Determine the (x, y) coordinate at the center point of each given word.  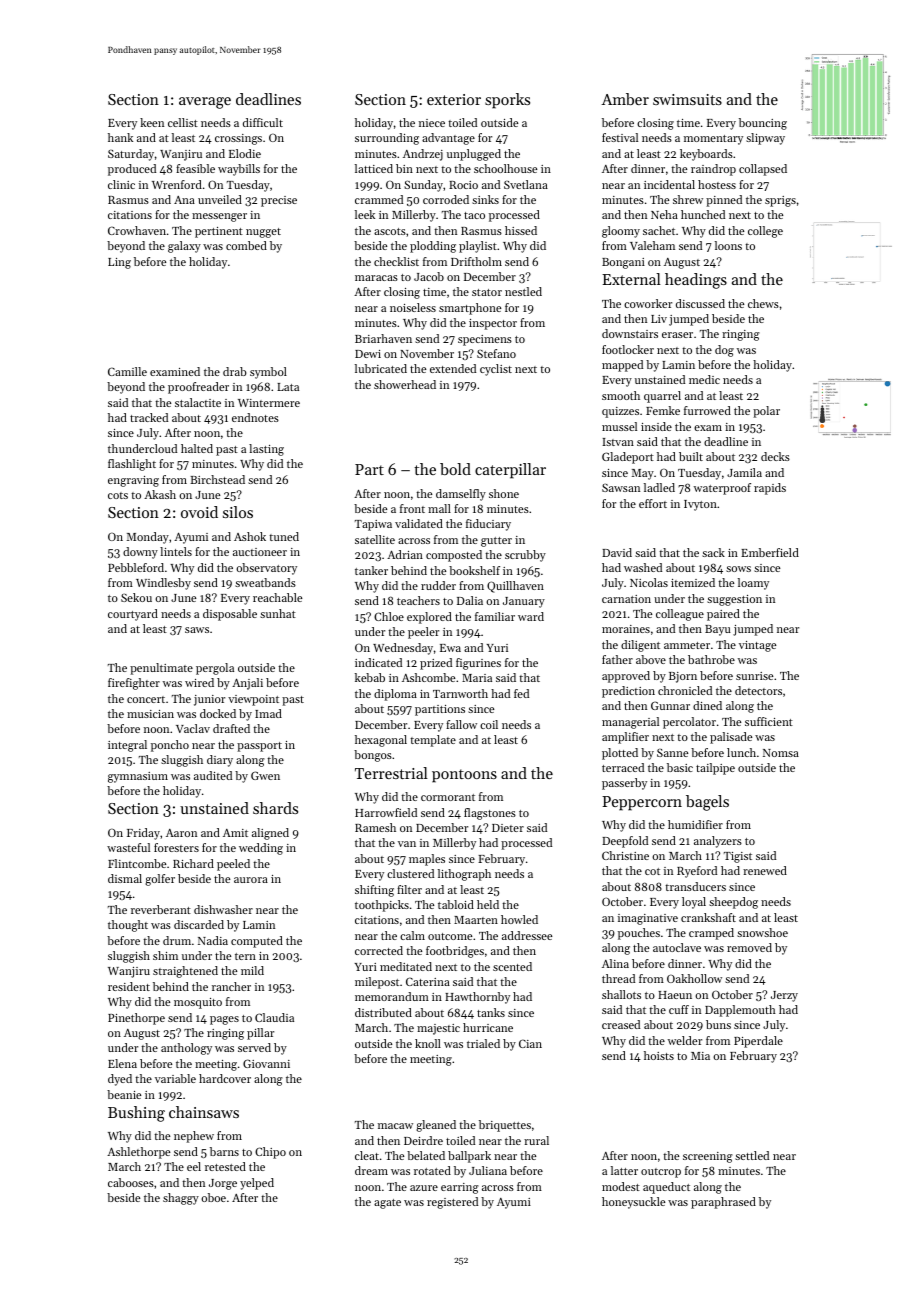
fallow (461, 724)
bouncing (763, 124)
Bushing (136, 1114)
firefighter (134, 684)
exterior (454, 99)
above (651, 659)
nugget (263, 233)
